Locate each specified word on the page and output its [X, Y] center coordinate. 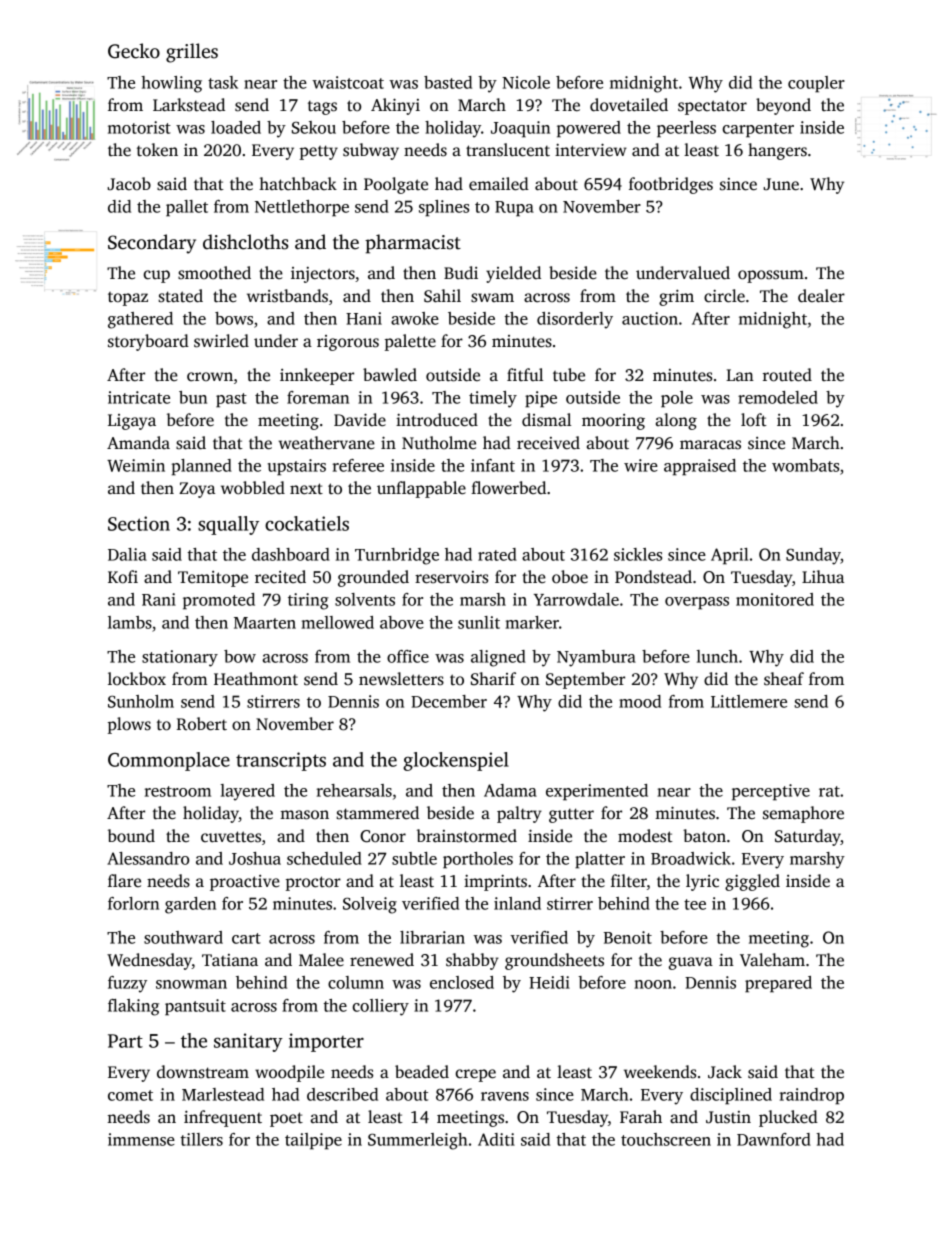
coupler [816, 84]
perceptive [771, 792]
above [402, 622]
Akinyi [395, 106]
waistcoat [348, 82]
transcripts [281, 761]
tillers [202, 1139]
